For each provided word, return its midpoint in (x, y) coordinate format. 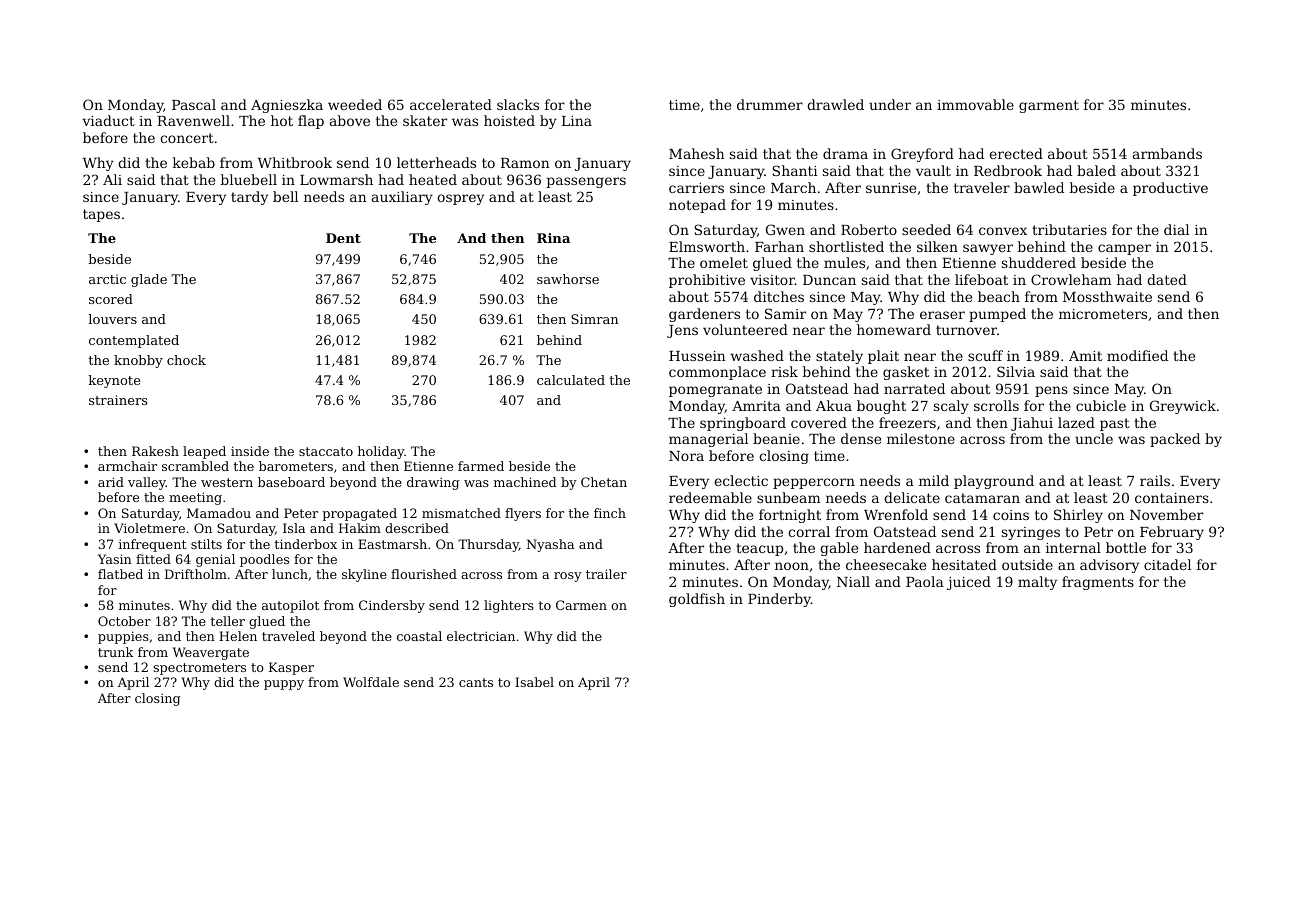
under (890, 104)
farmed (481, 466)
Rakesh (155, 451)
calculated (571, 380)
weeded (355, 104)
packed (1175, 440)
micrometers (1103, 314)
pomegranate (715, 390)
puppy (284, 685)
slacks (518, 104)
